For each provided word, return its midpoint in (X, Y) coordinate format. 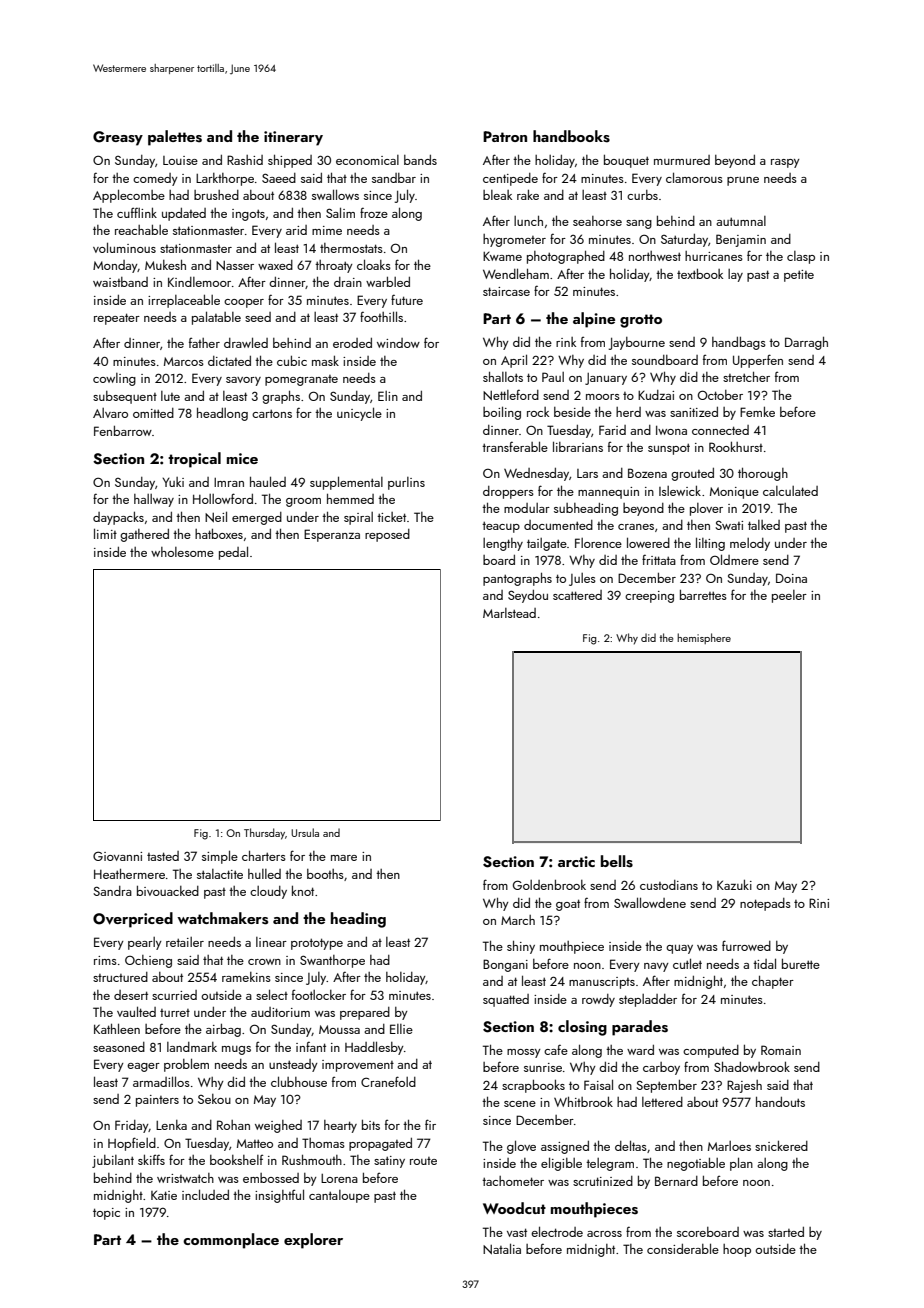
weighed (278, 1126)
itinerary (293, 138)
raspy (785, 163)
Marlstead (509, 613)
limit (105, 533)
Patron (505, 136)
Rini (819, 903)
